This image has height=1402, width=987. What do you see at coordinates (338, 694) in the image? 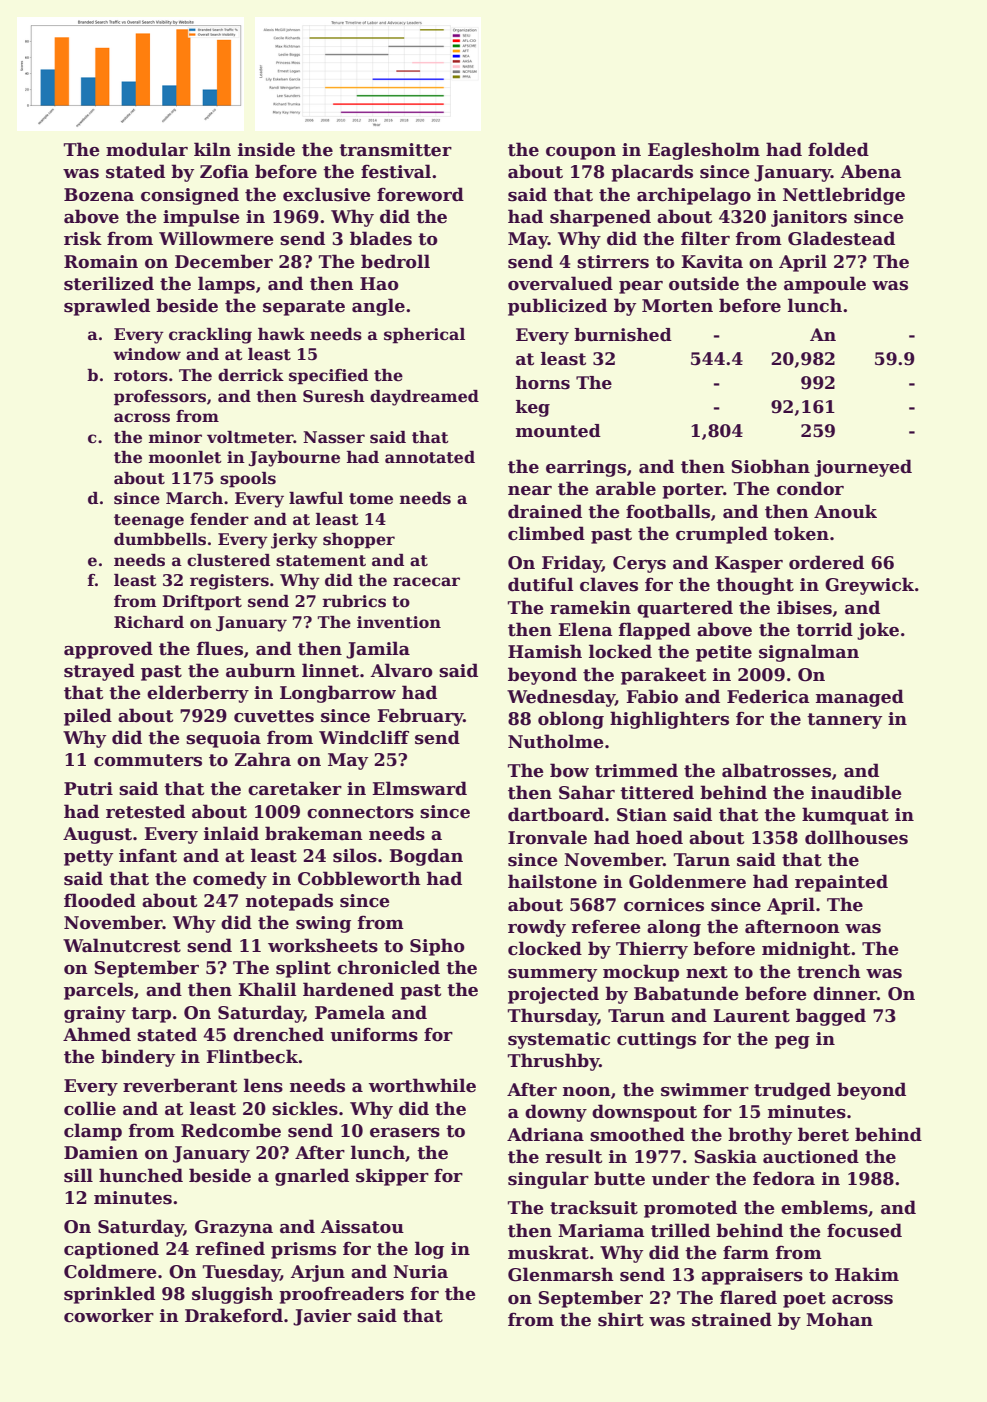
I see `Longbarrow` at bounding box center [338, 694].
